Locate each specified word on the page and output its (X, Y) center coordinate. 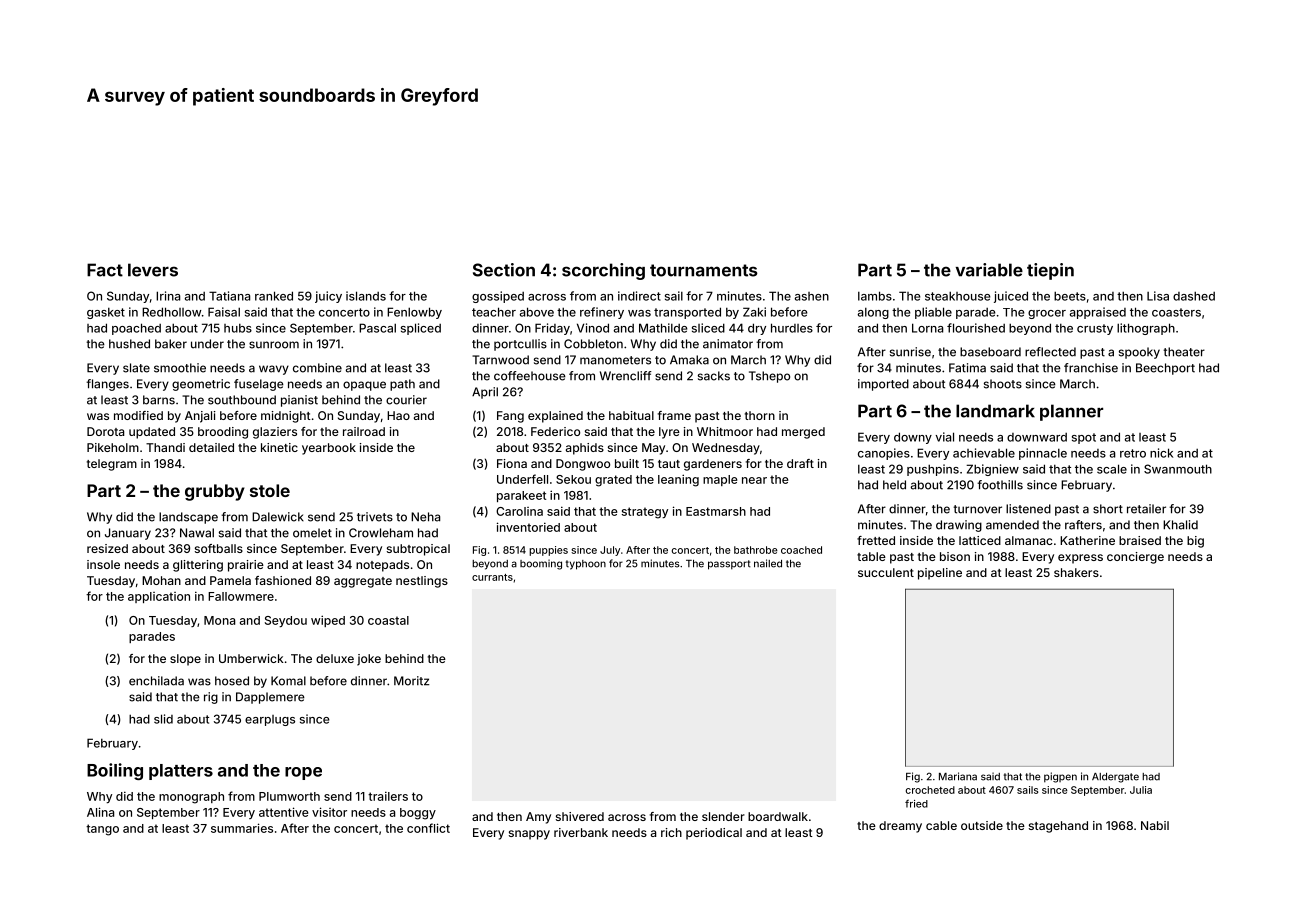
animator (728, 344)
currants (492, 577)
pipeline (940, 574)
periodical (714, 834)
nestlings (422, 582)
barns (159, 400)
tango (102, 830)
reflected (1050, 352)
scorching (603, 271)
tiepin (1050, 271)
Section (504, 270)
